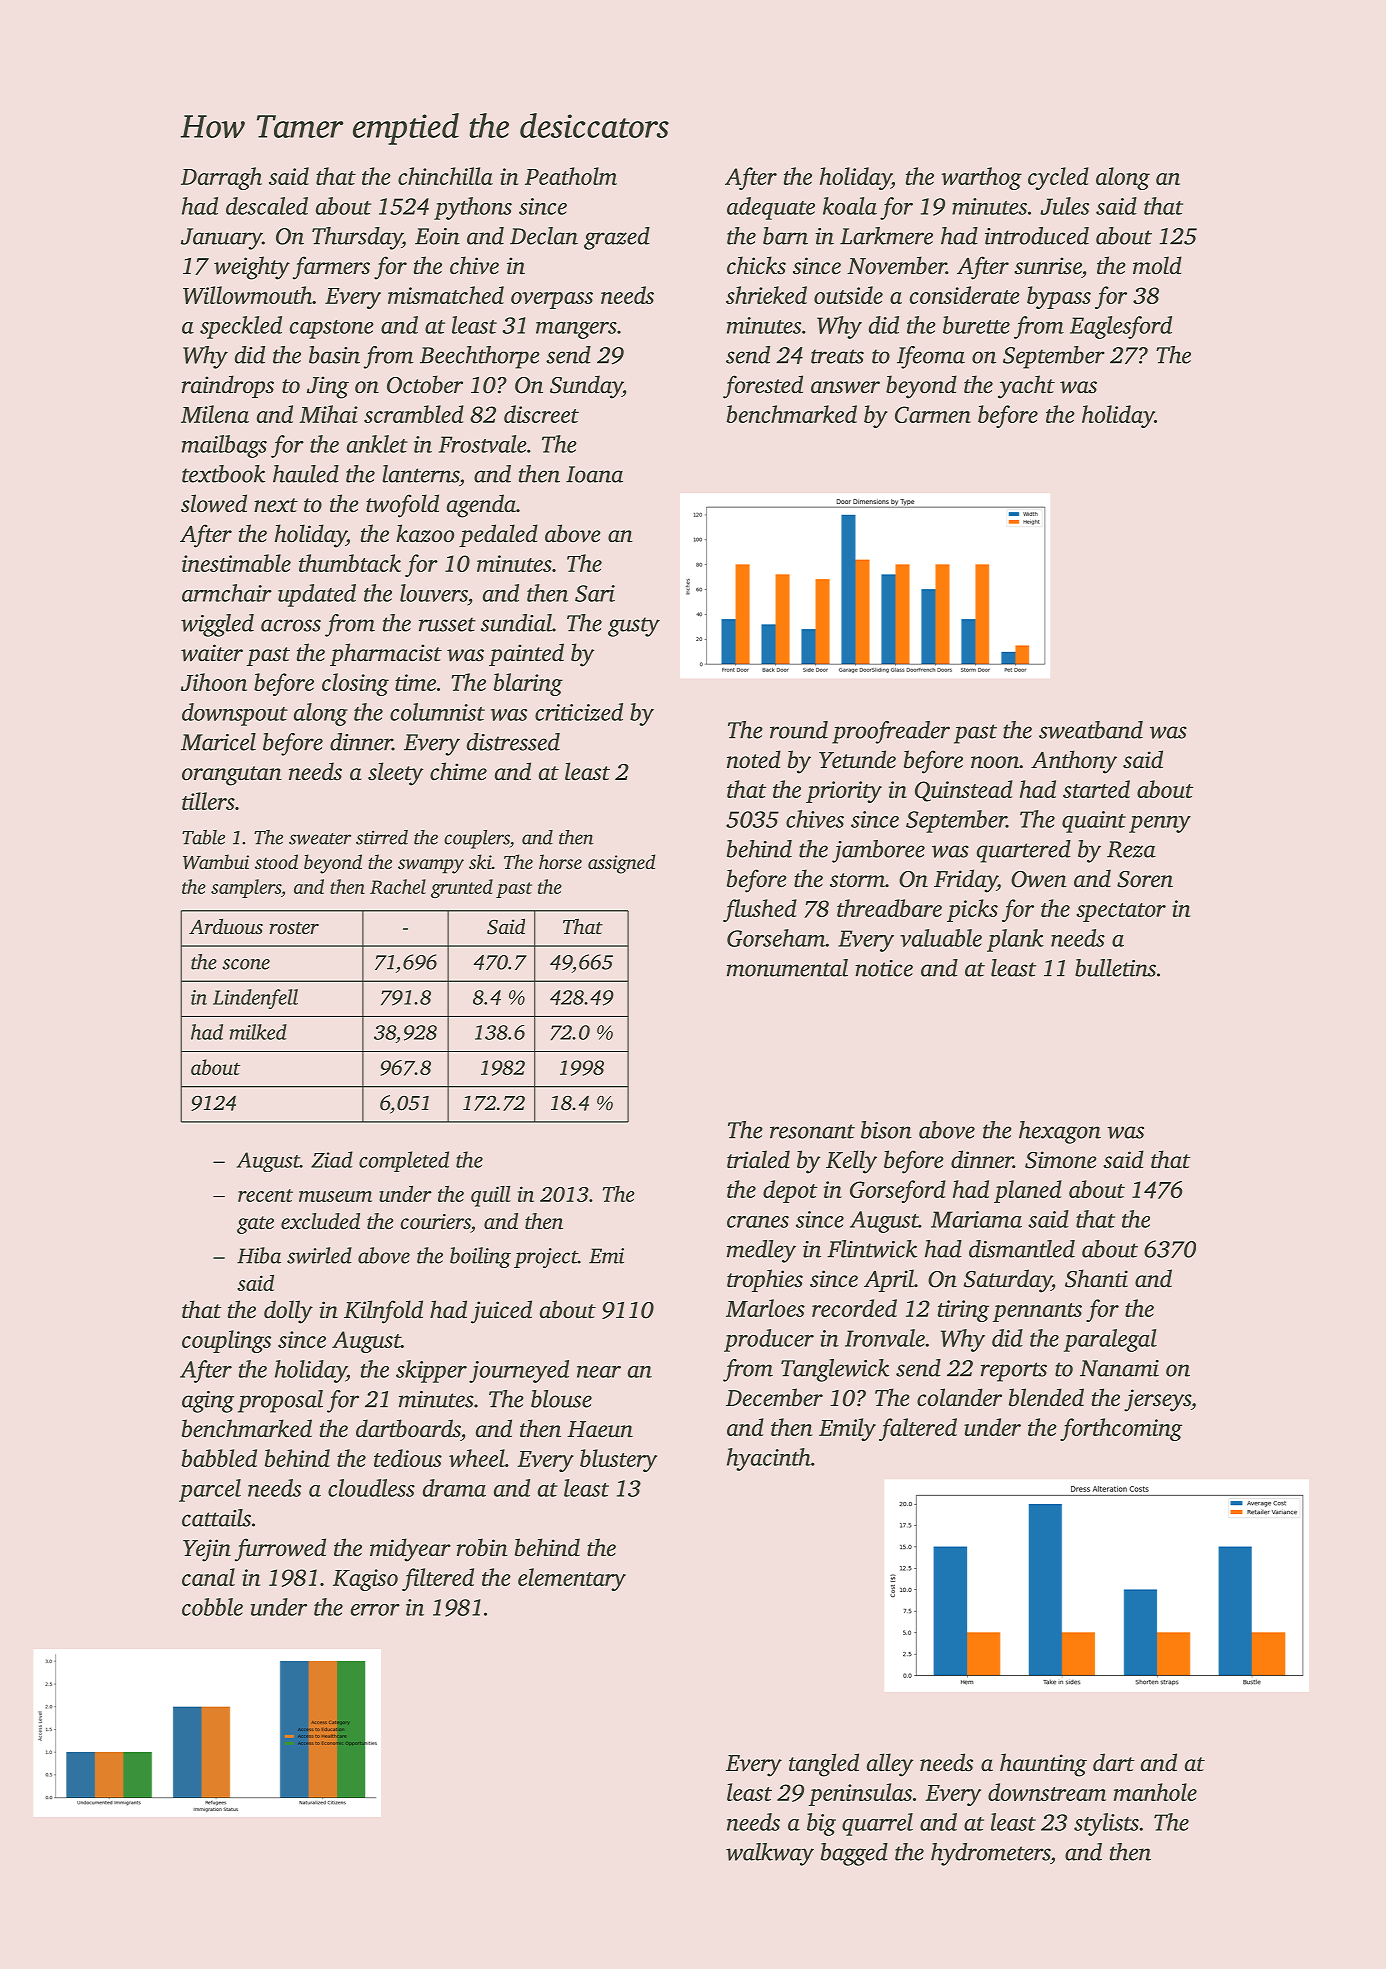 Image resolution: width=1386 pixels, height=1969 pixels. What do you see at coordinates (1115, 968) in the screenshot?
I see `bulletins` at bounding box center [1115, 968].
